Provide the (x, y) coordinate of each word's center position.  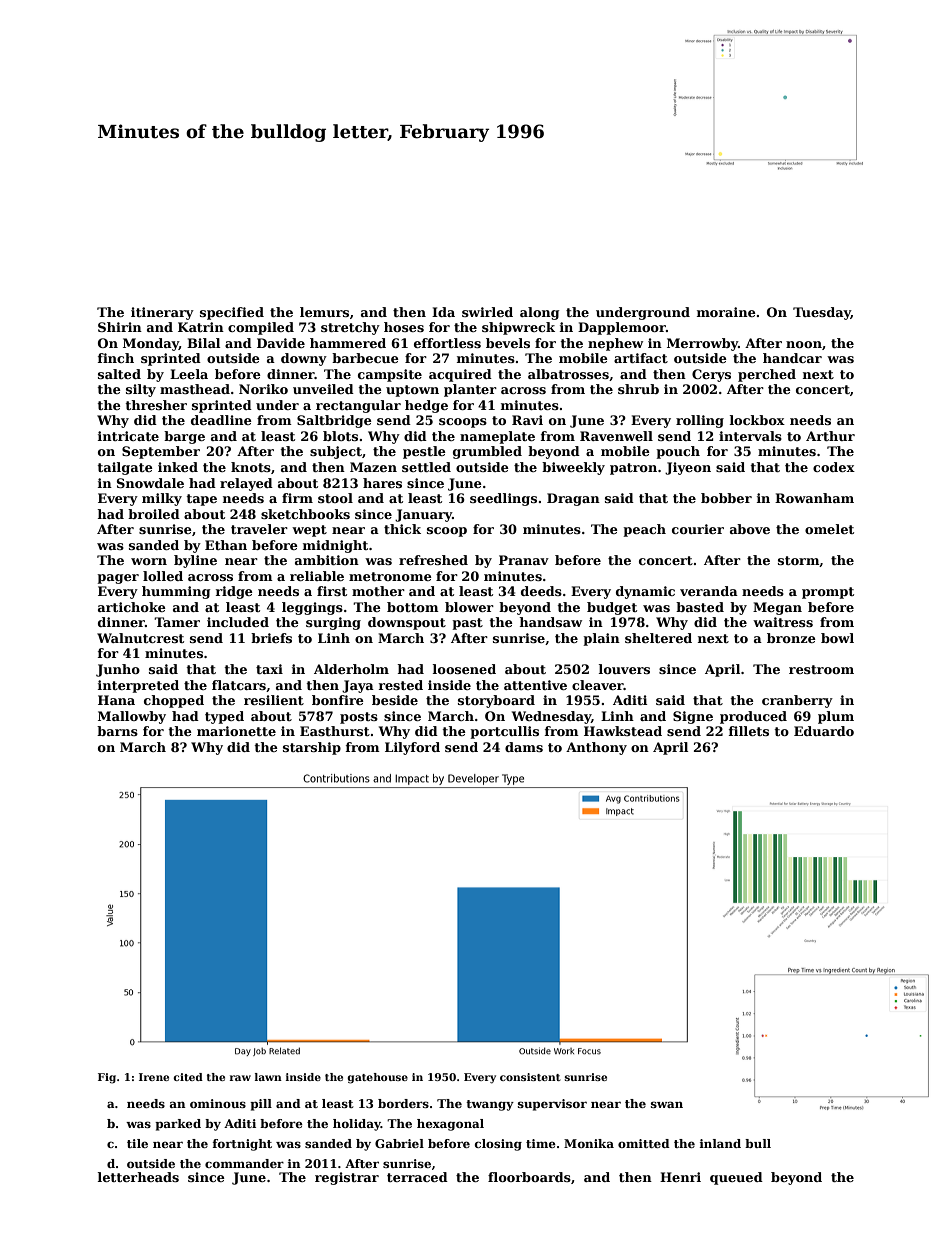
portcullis (504, 732)
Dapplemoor (622, 328)
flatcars (239, 685)
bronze (791, 638)
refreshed (433, 560)
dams (524, 747)
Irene (154, 1077)
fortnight (242, 1145)
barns (117, 731)
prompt (828, 593)
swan (667, 1104)
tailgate (125, 468)
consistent (530, 1077)
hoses (404, 327)
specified (232, 313)
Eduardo (824, 731)
